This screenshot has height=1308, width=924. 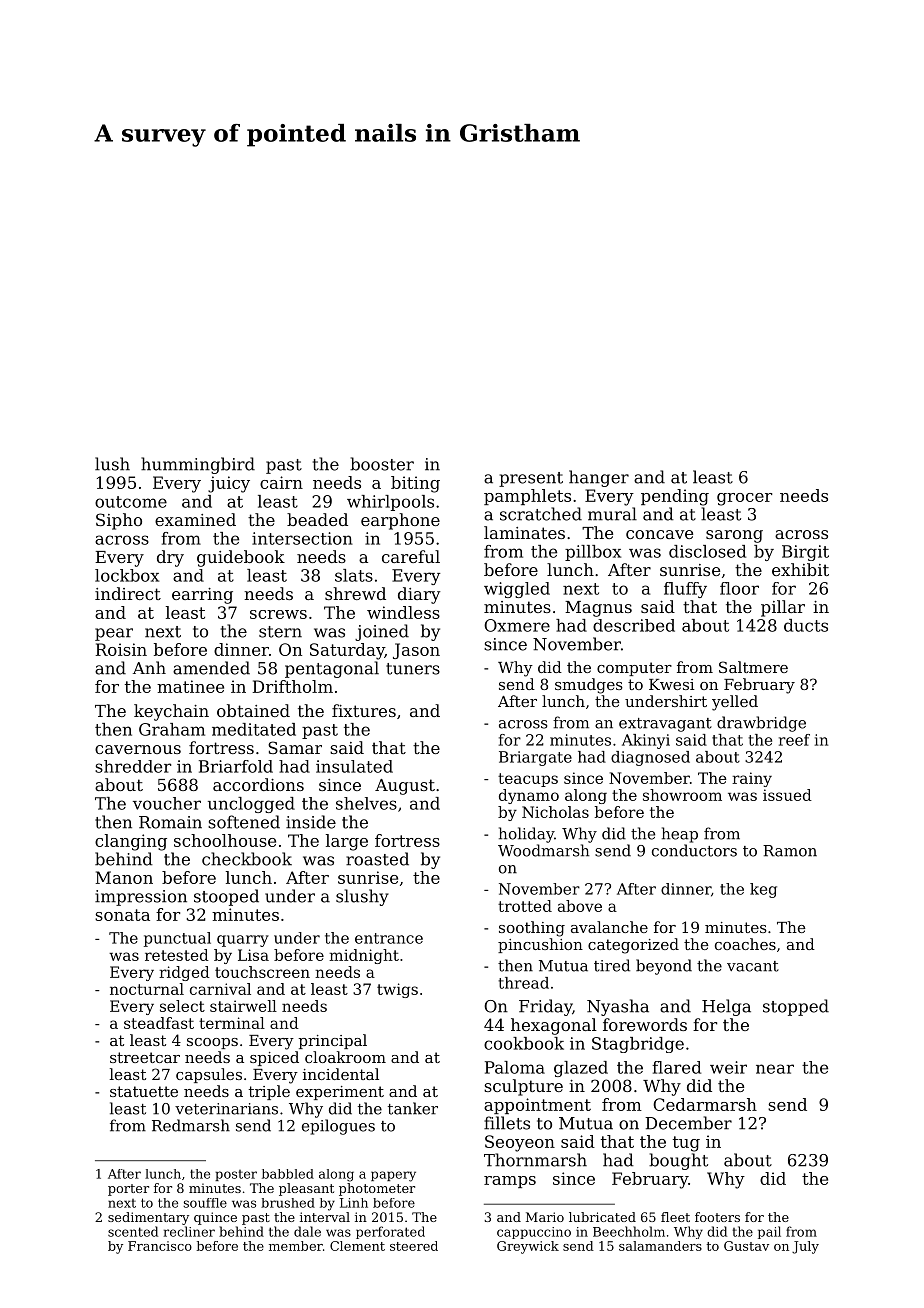 What do you see at coordinates (515, 1067) in the screenshot?
I see `Paloma` at bounding box center [515, 1067].
